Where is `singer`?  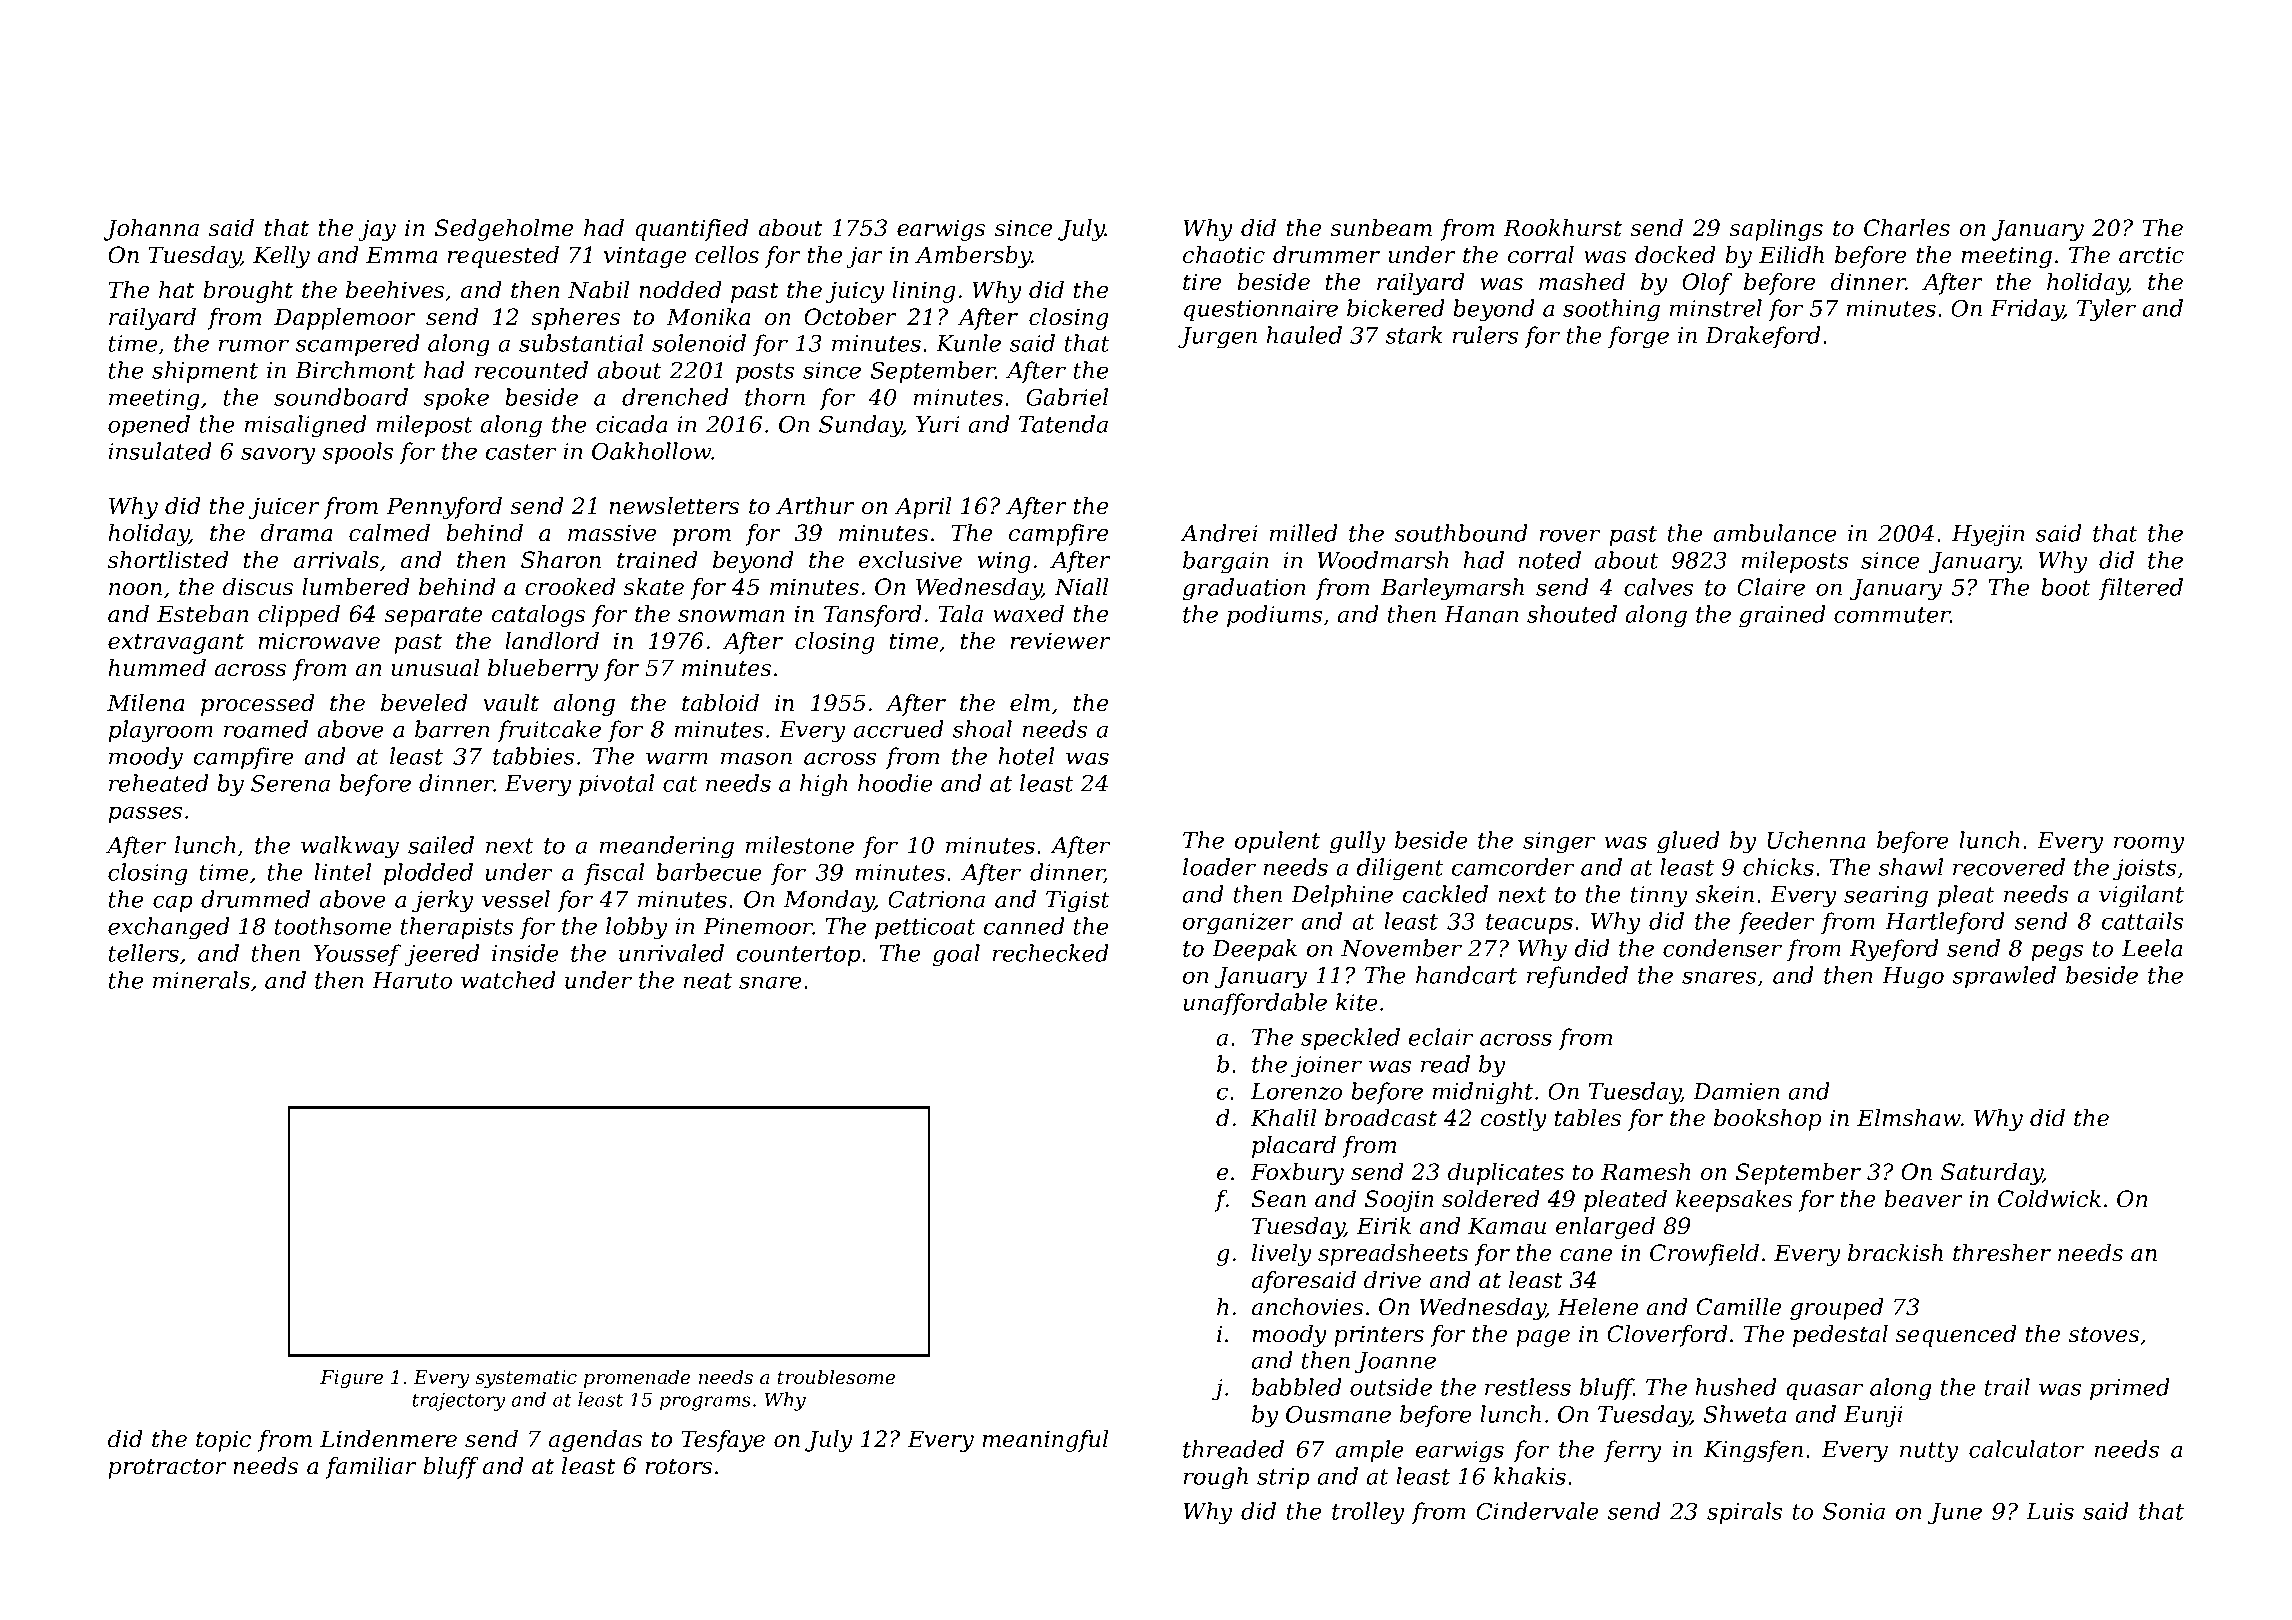 singer is located at coordinates (1559, 843).
